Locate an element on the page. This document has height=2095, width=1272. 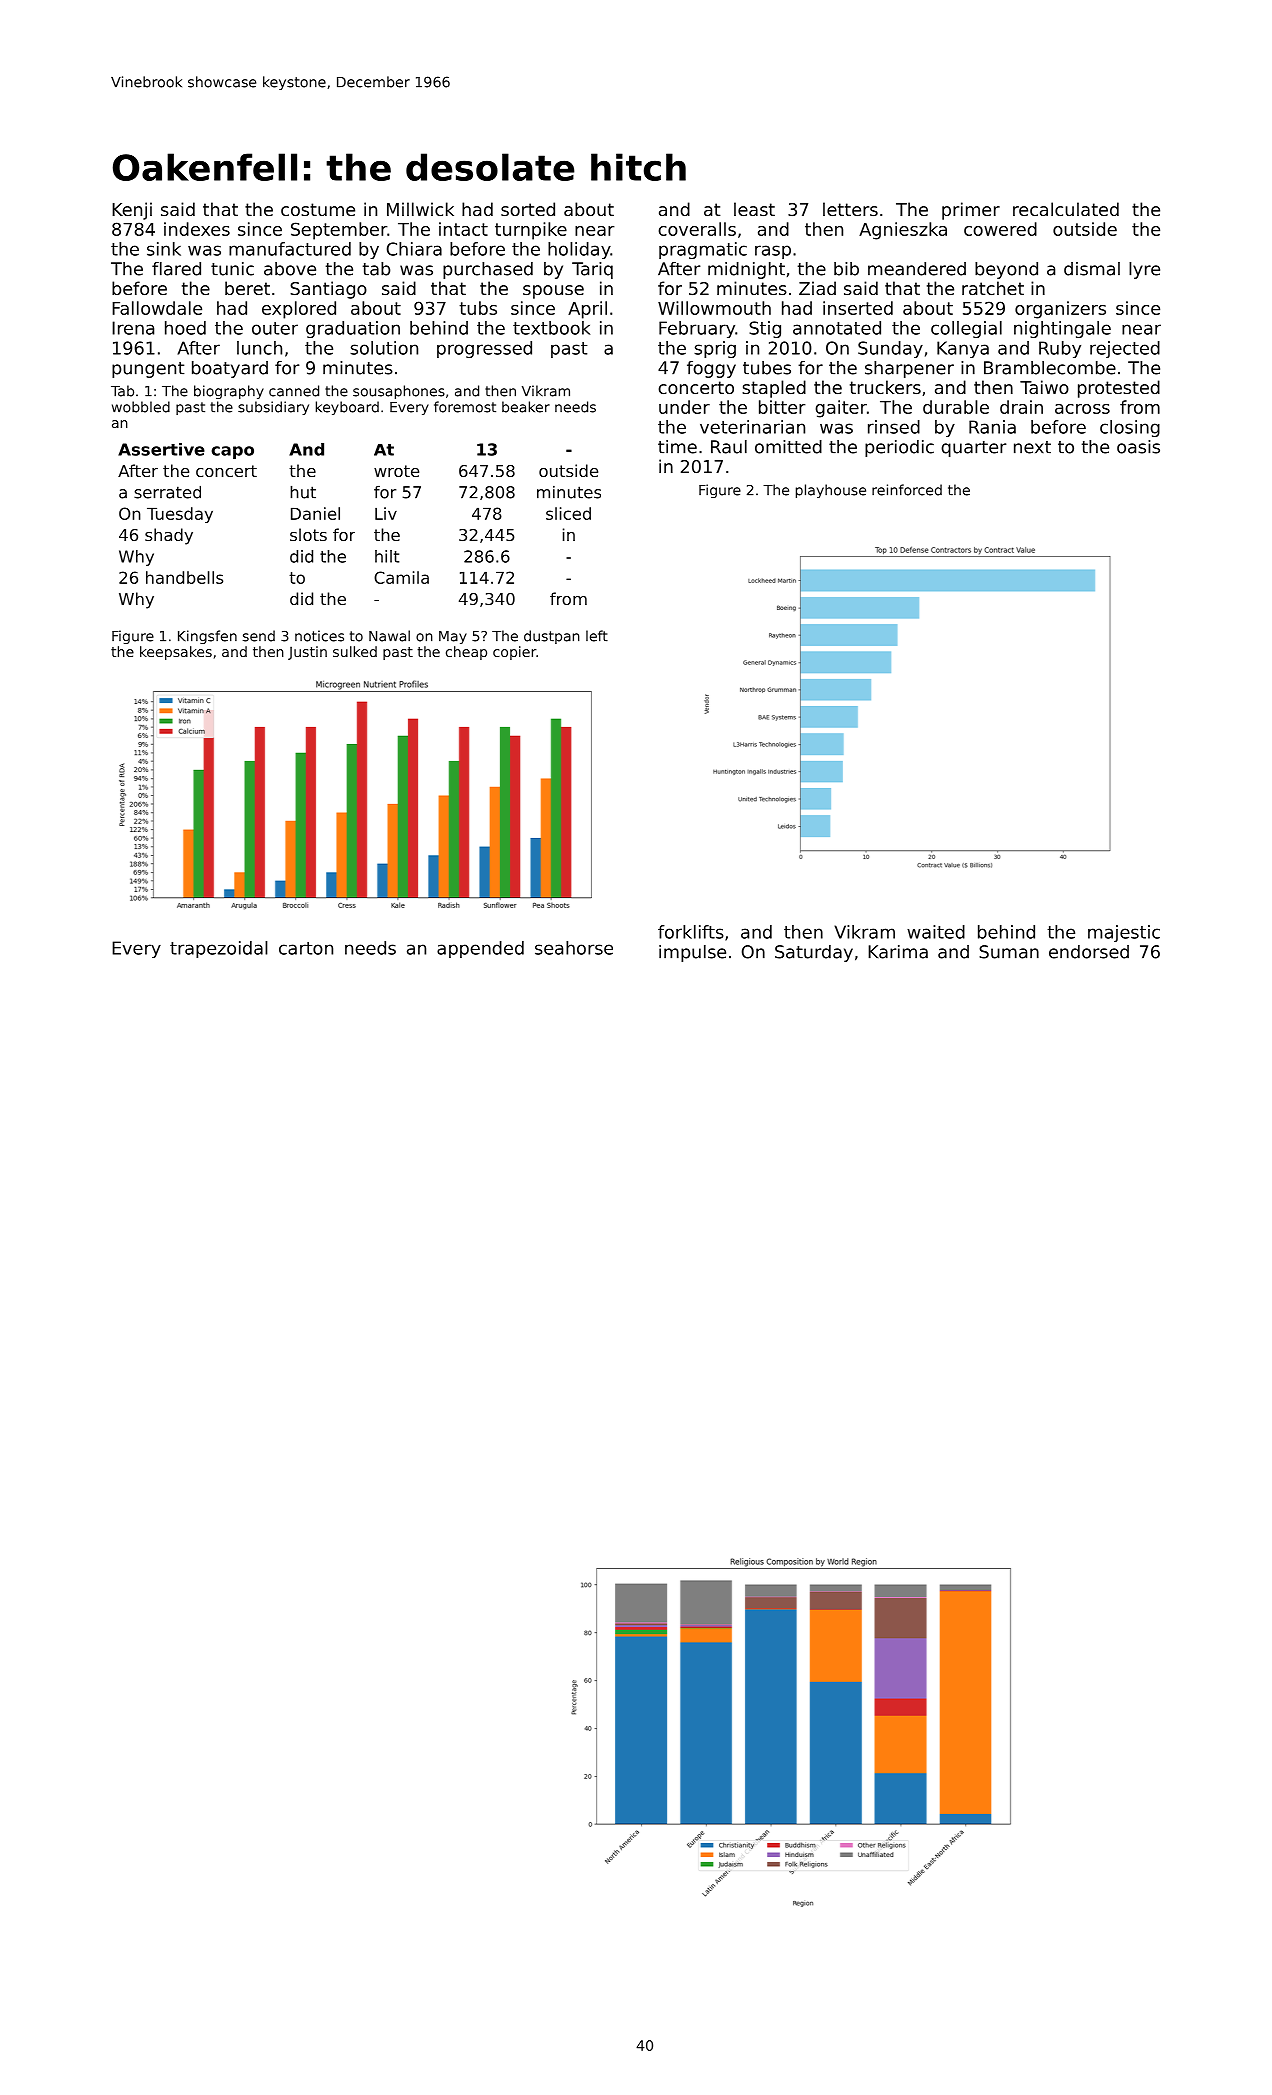
Rania is located at coordinates (992, 427).
